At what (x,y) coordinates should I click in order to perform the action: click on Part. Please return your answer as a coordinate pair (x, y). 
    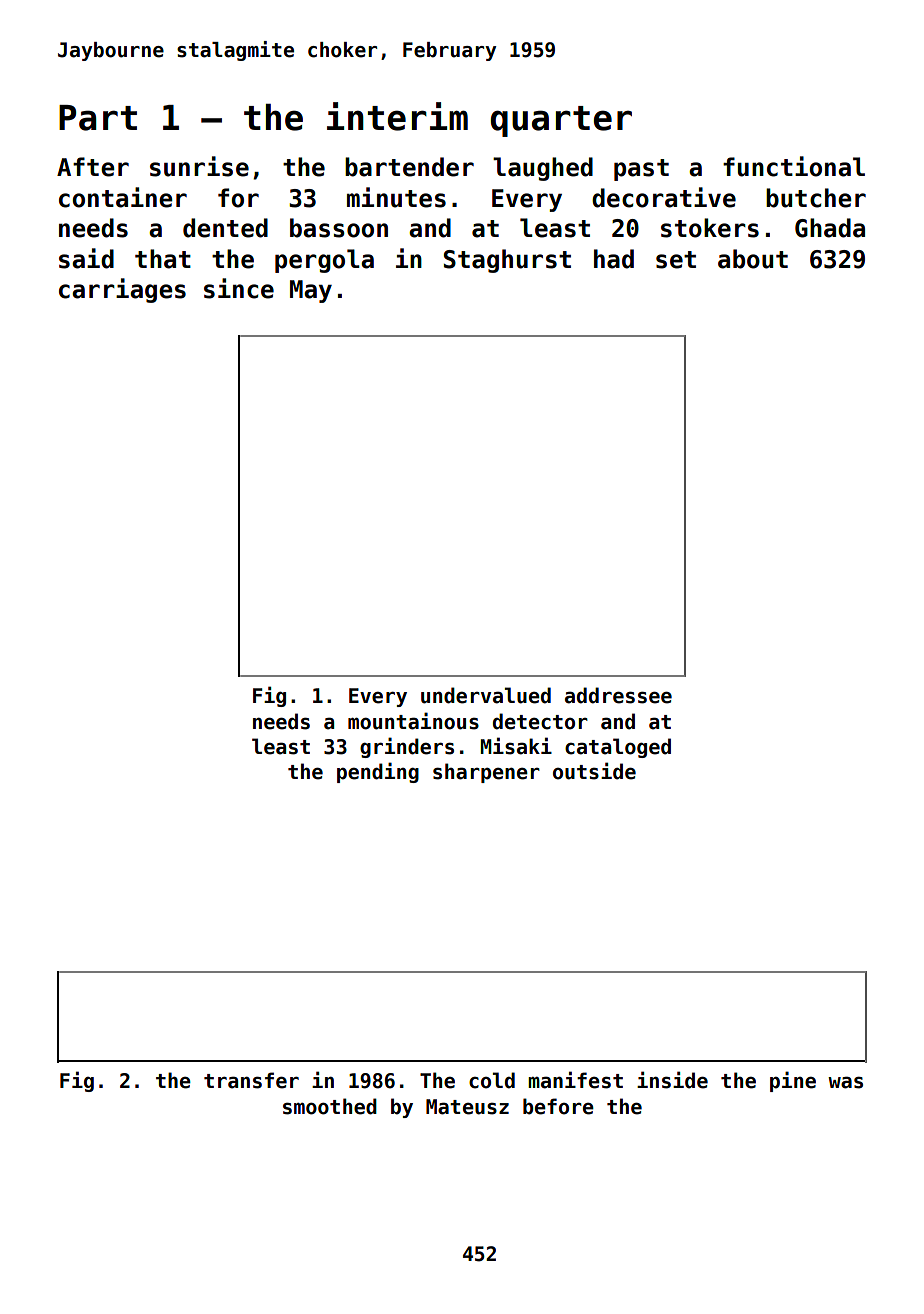
    Looking at the image, I should click on (98, 118).
